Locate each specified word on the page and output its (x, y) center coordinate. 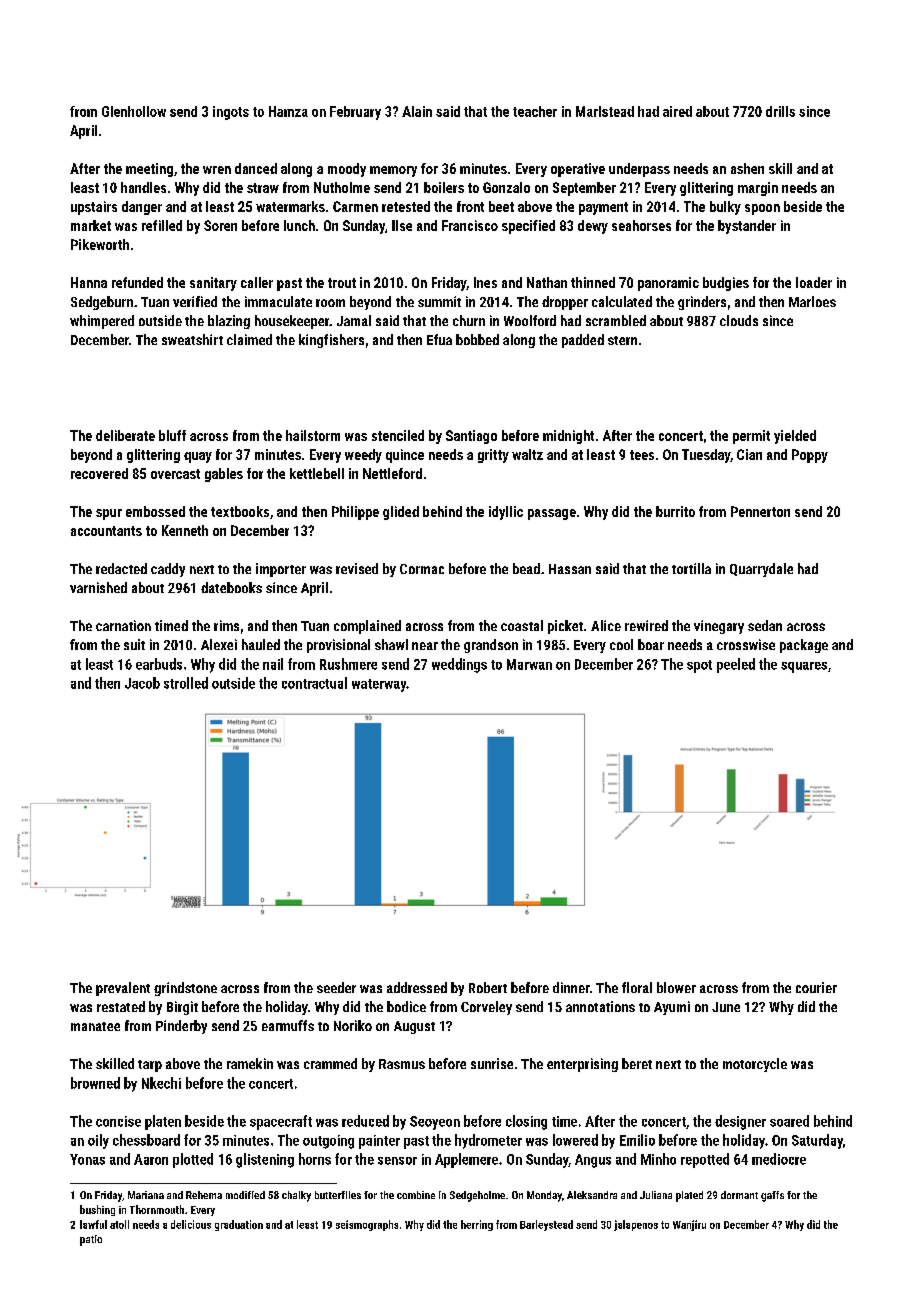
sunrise (492, 1063)
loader (814, 282)
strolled (186, 683)
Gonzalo (506, 187)
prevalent (123, 989)
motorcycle (755, 1065)
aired (677, 111)
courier (816, 987)
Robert (488, 987)
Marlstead (605, 111)
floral (637, 987)
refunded (137, 282)
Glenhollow (134, 111)
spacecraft (281, 1122)
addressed (417, 987)
